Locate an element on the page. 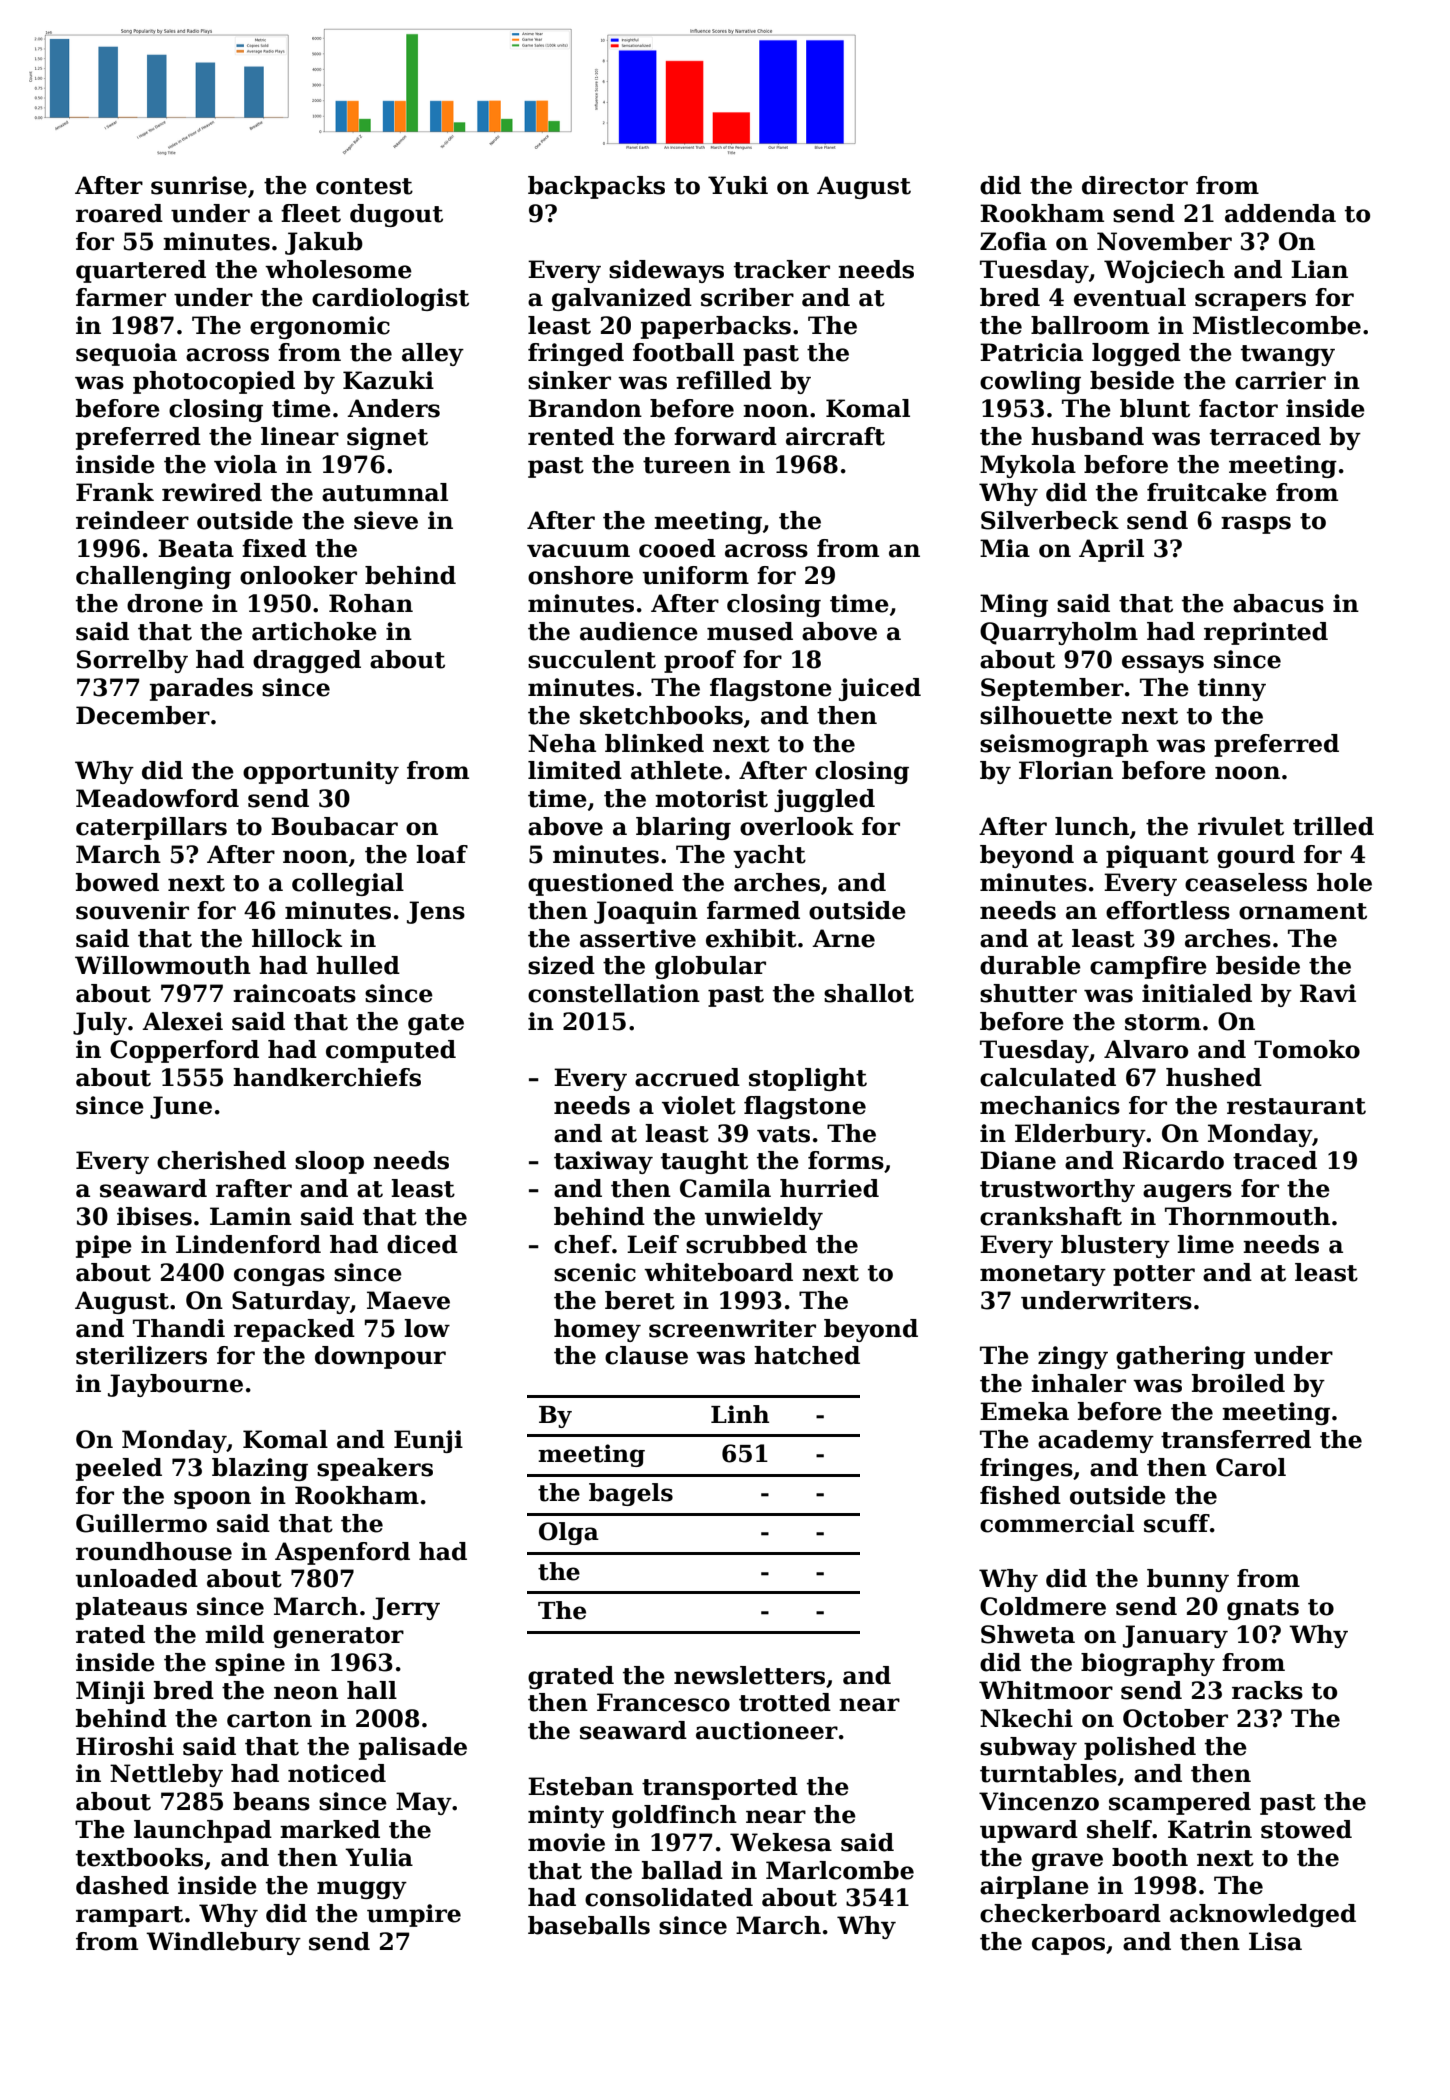 The width and height of the page is (1450, 2100). Guillermo is located at coordinates (141, 1523).
